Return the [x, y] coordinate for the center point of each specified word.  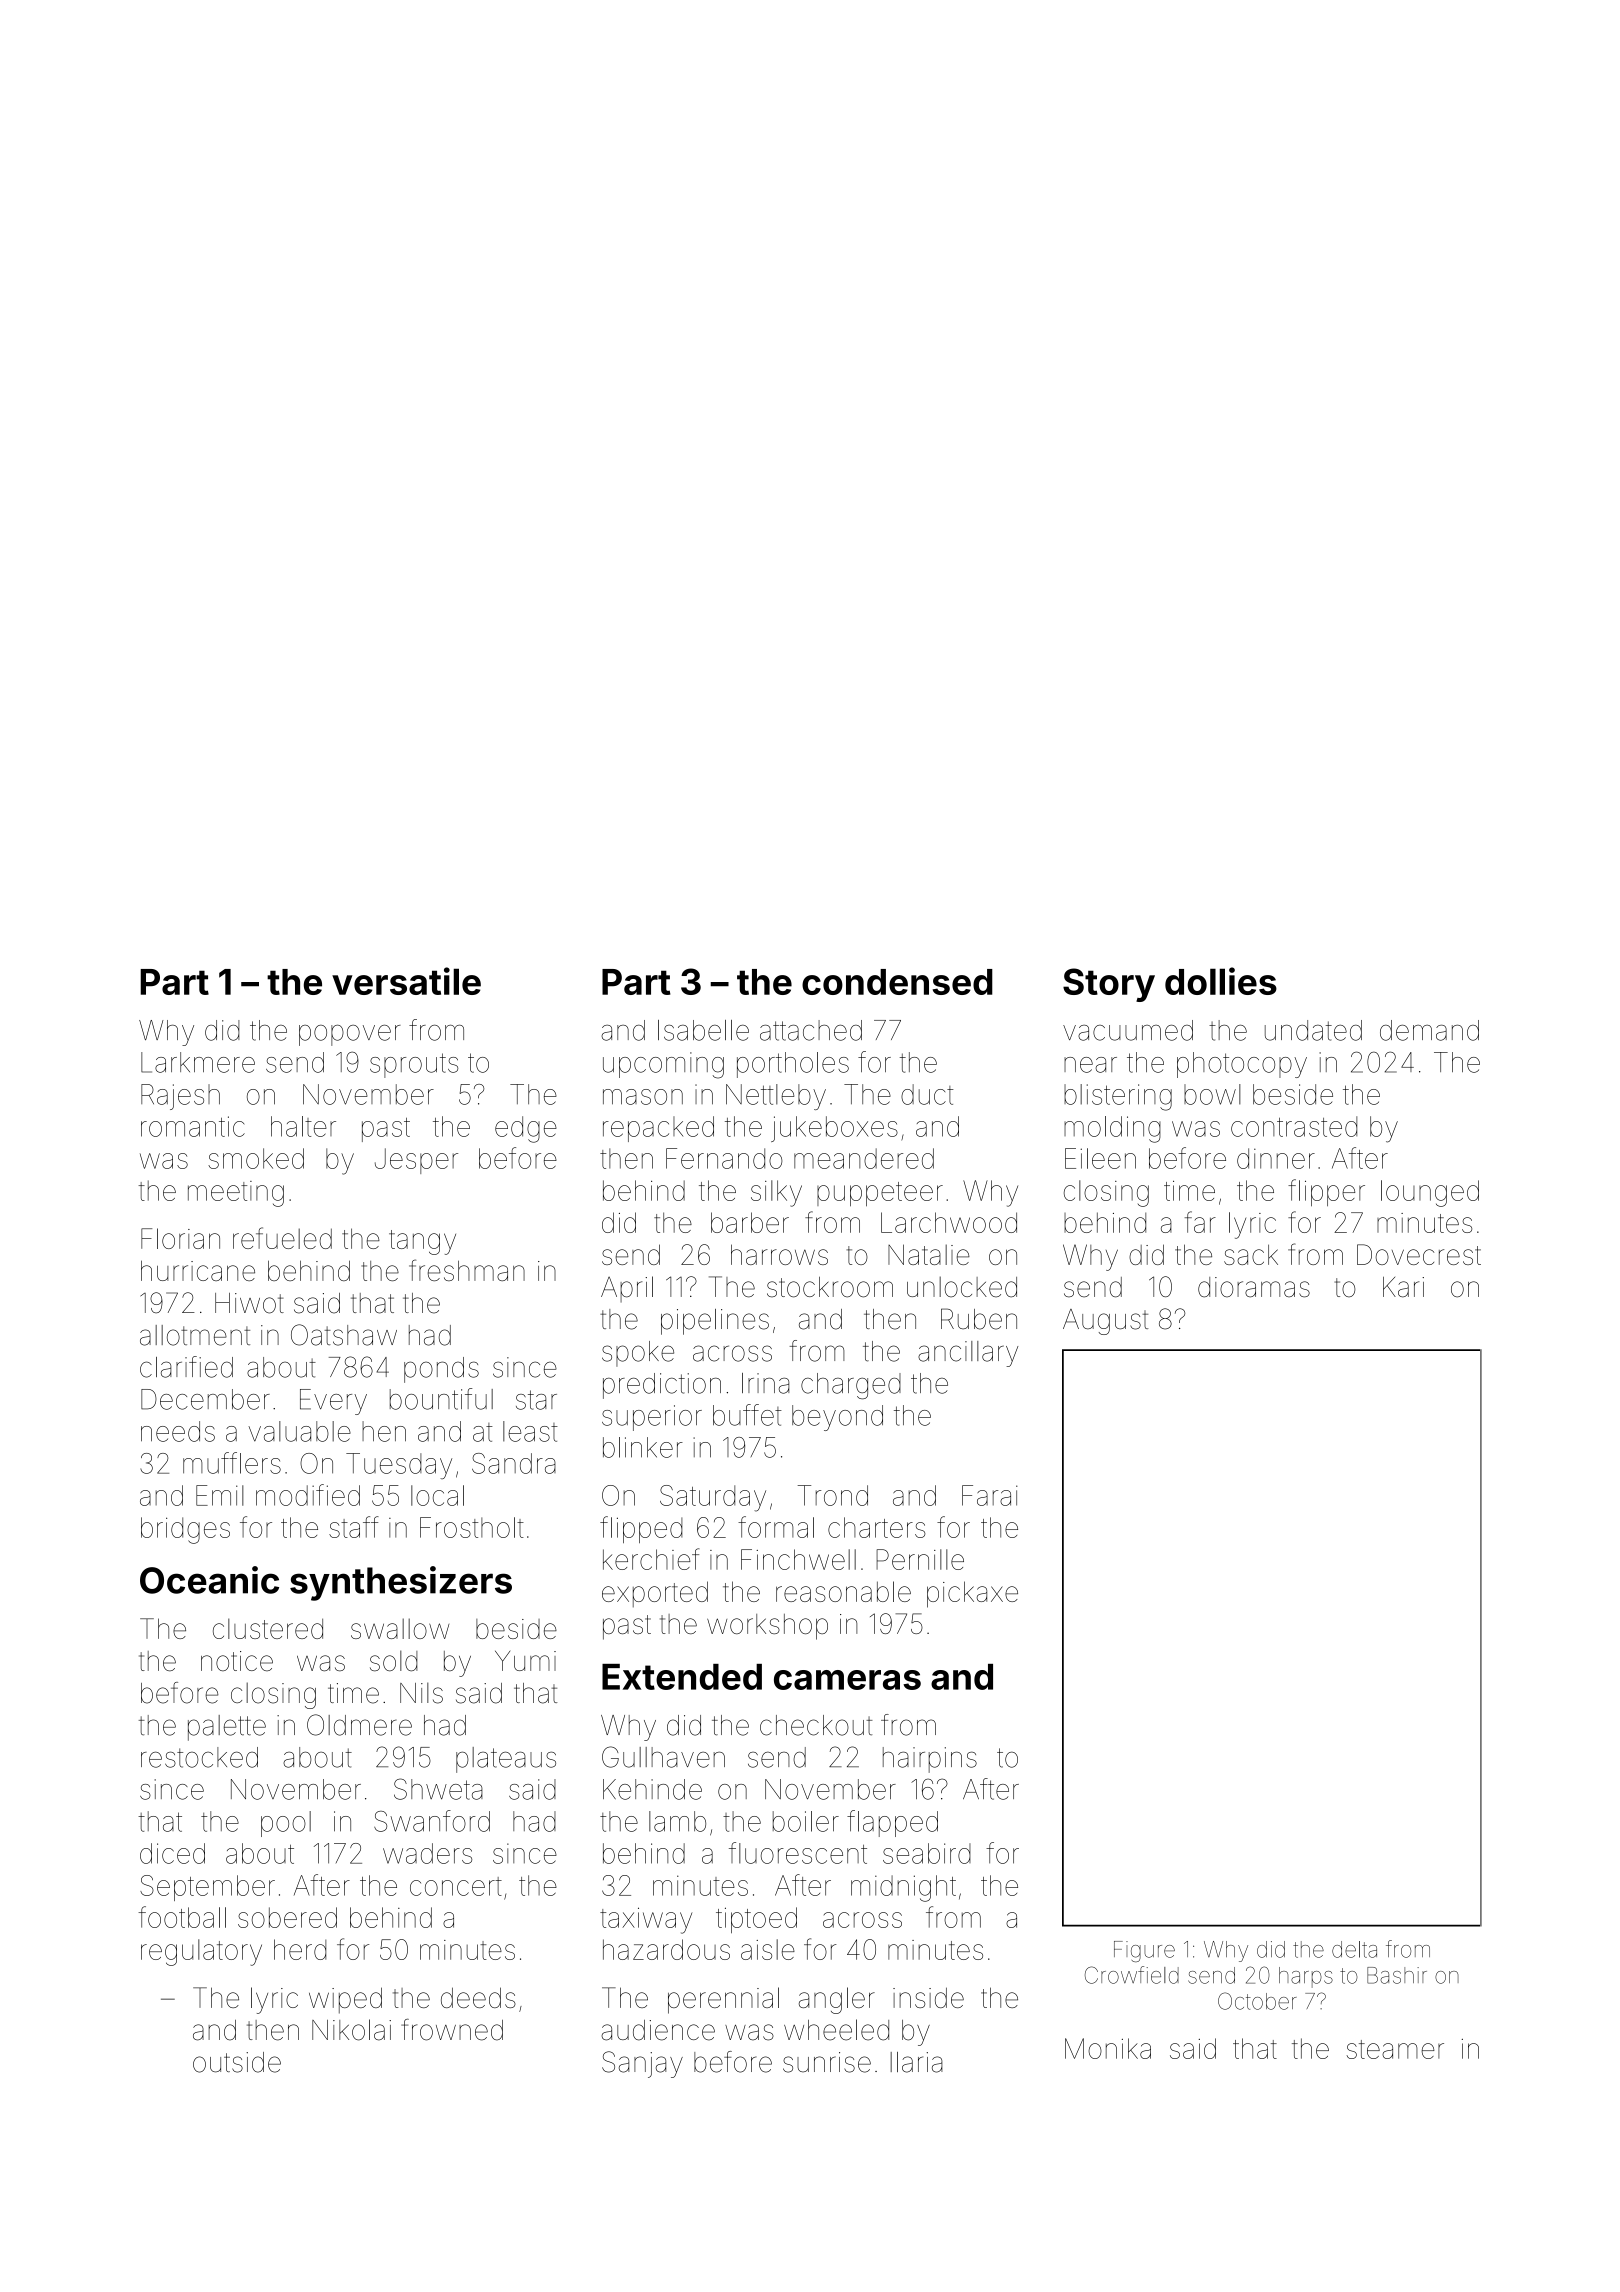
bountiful [441, 1399]
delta [1354, 1949]
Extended [682, 1677]
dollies [1221, 981]
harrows [779, 1254]
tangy [422, 1242]
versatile [406, 981]
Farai [990, 1495]
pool [286, 1824]
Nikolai [351, 2030]
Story [1109, 985]
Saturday [713, 1498]
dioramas [1254, 1287]
